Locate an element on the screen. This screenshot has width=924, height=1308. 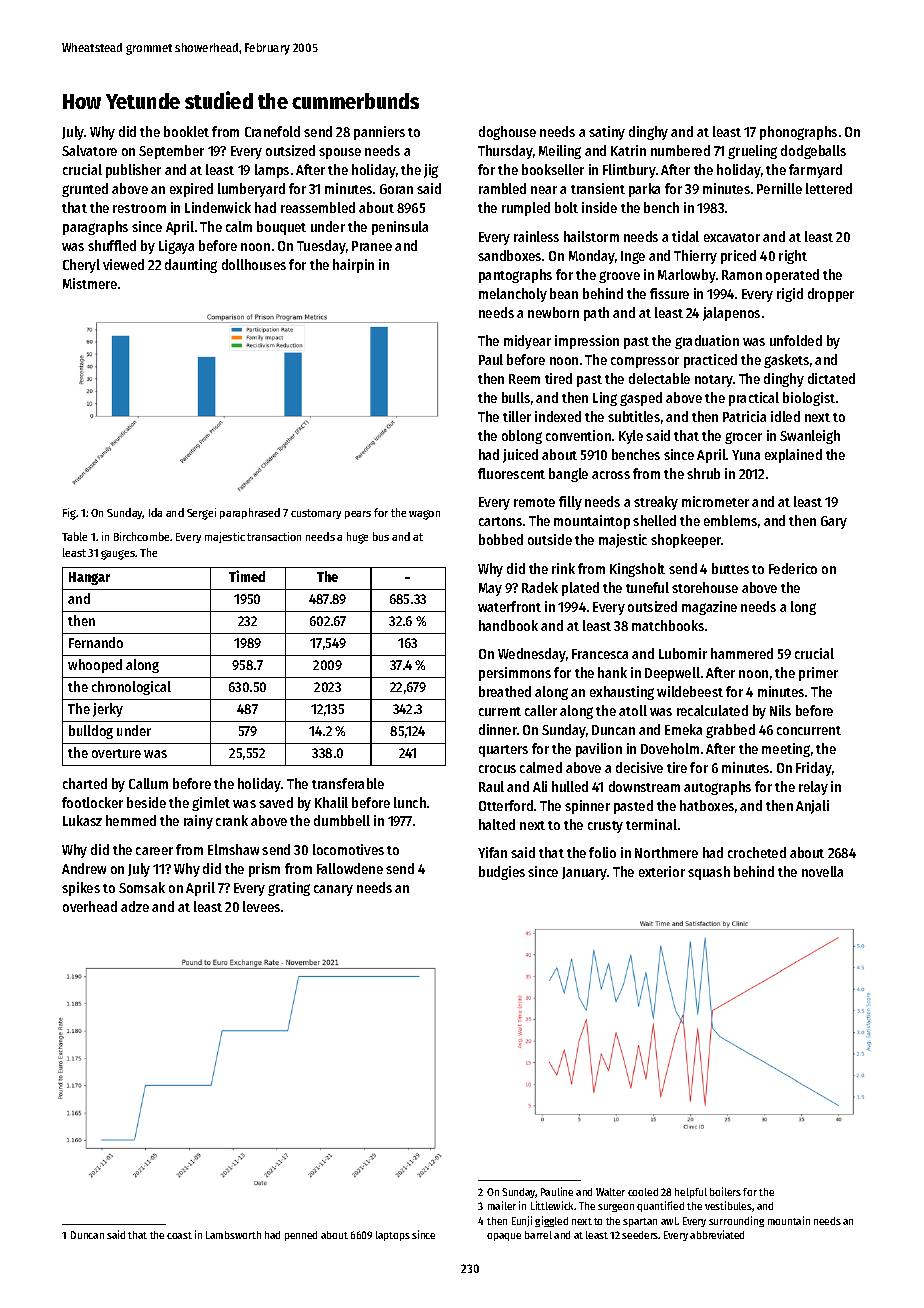
fluorescent is located at coordinates (511, 473).
